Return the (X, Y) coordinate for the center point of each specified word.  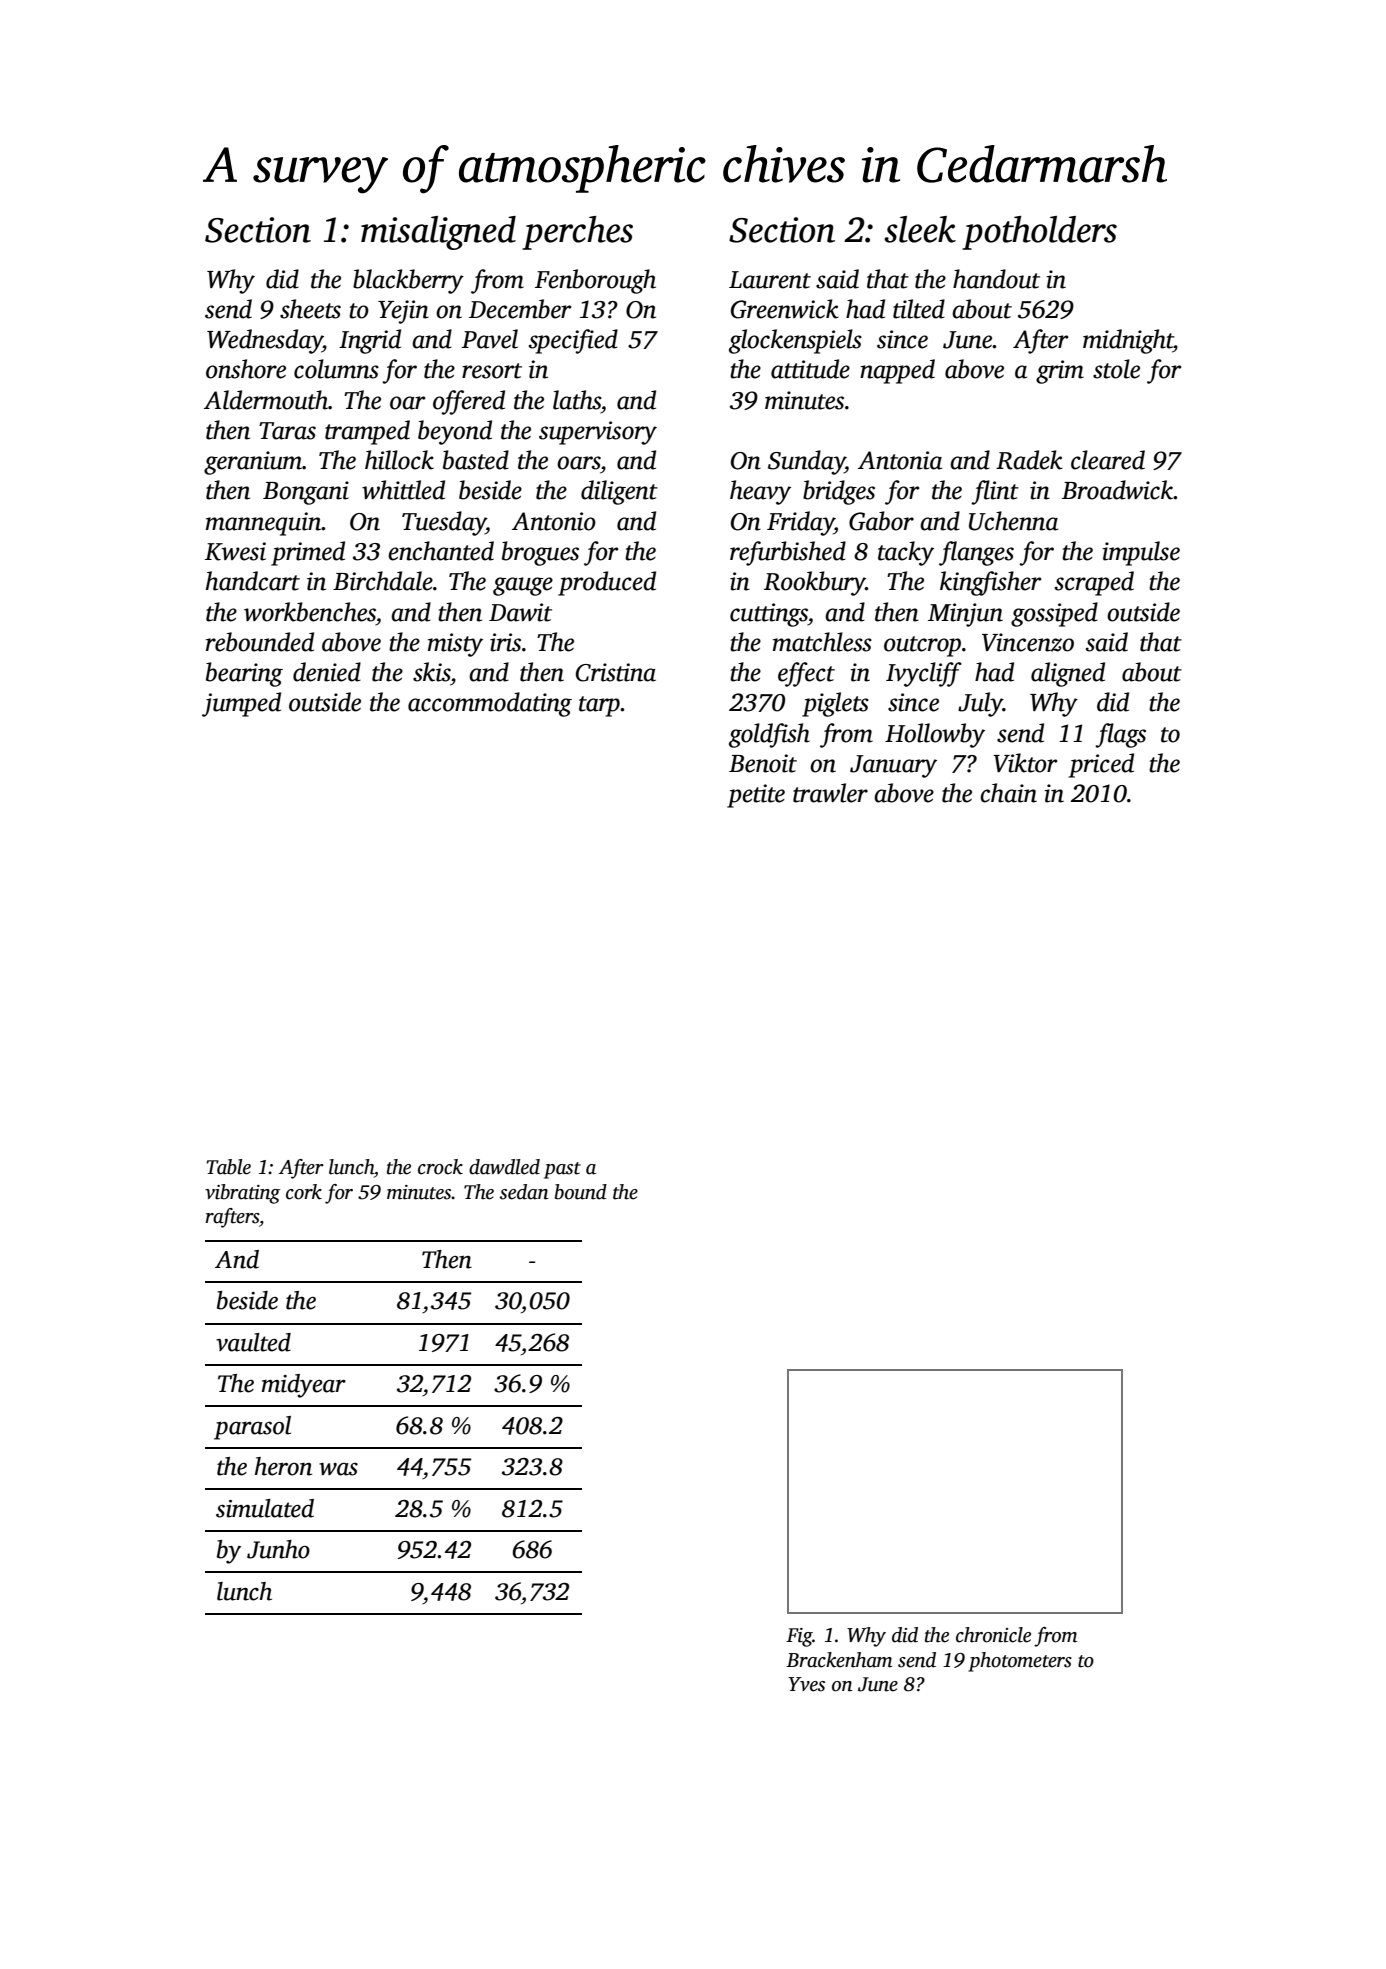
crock (440, 1167)
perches (577, 233)
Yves (806, 1684)
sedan (524, 1192)
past (562, 1170)
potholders (1039, 233)
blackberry (408, 281)
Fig (799, 1637)
